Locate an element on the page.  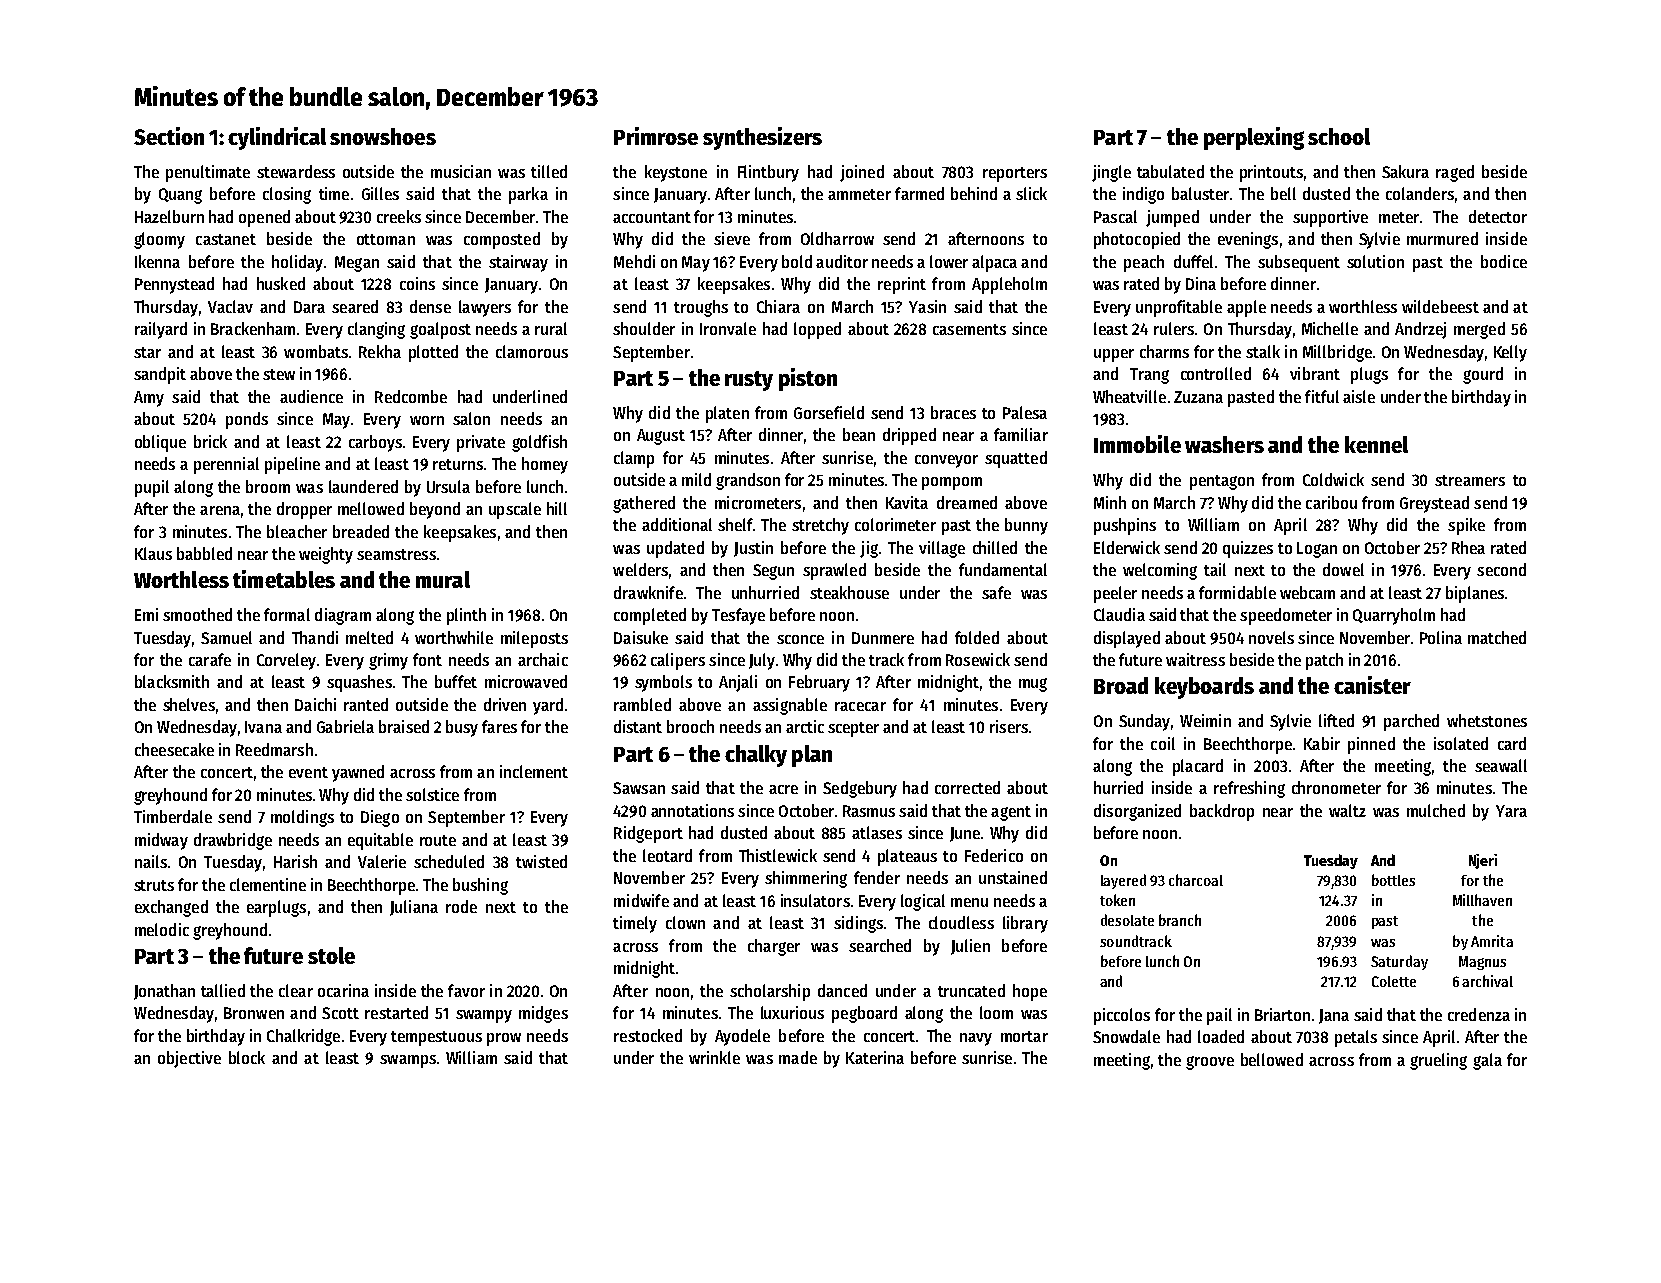
streamers is located at coordinates (1470, 480).
